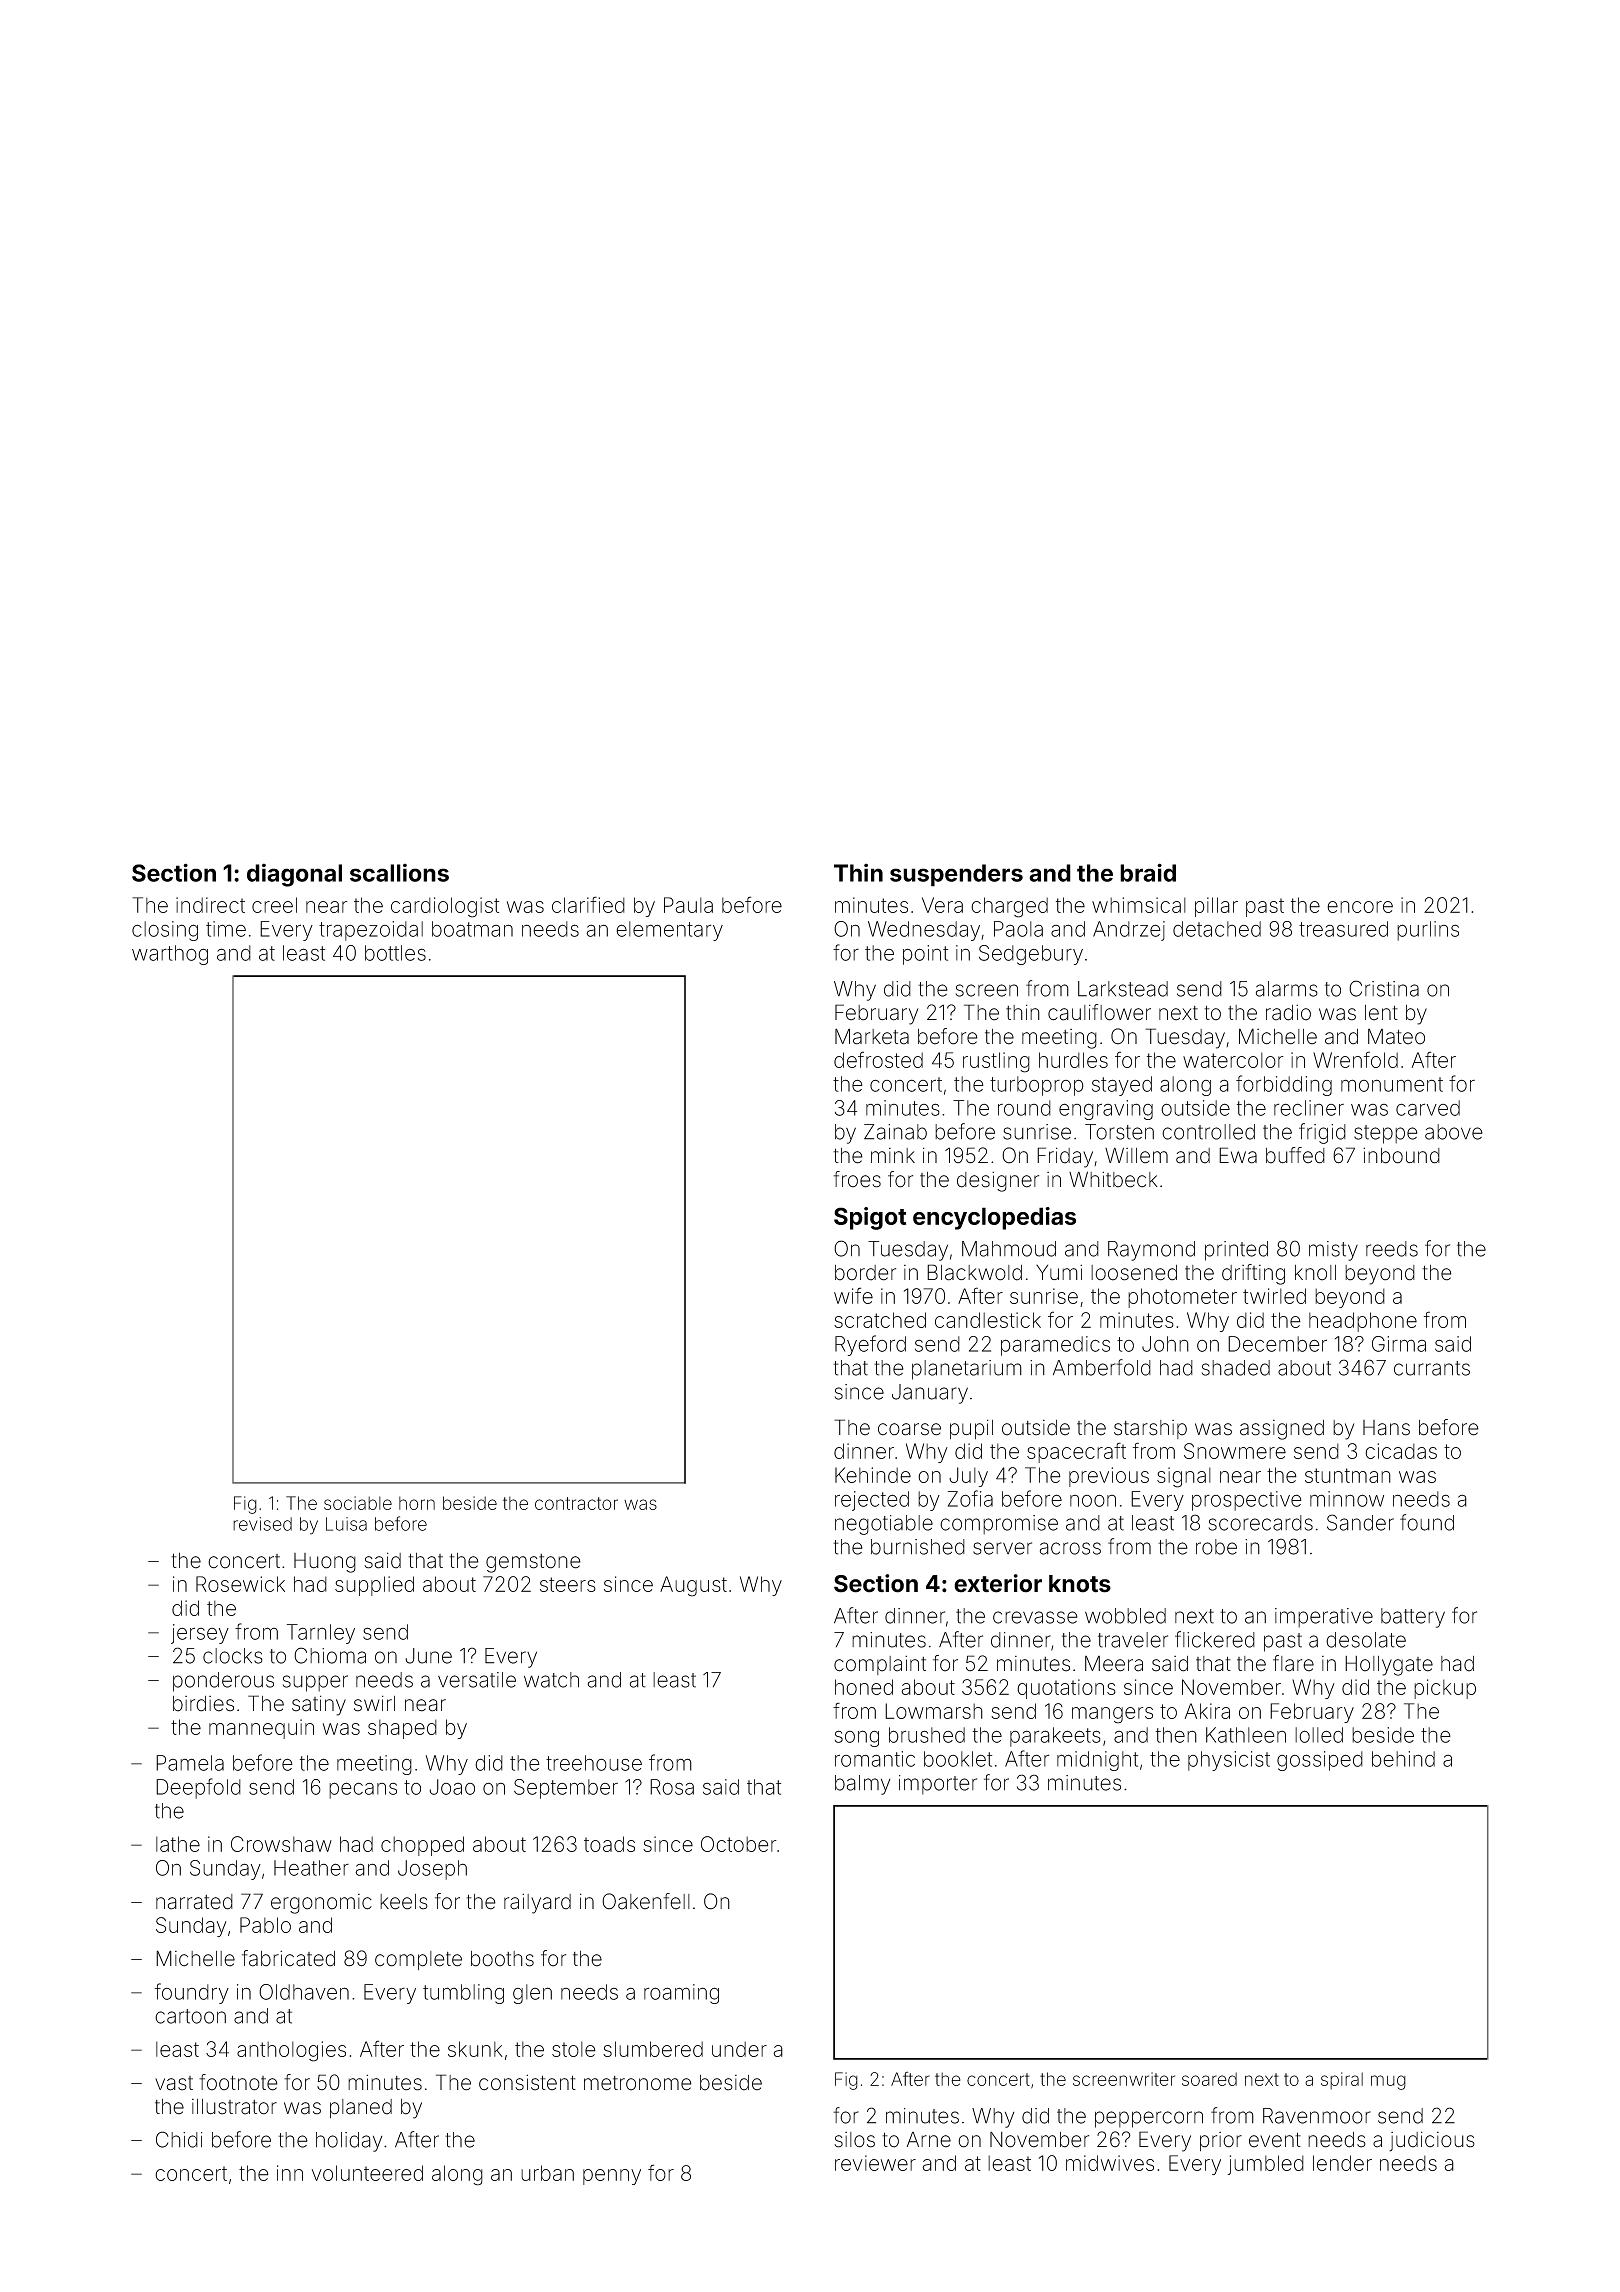 This screenshot has width=1620, height=2292. I want to click on bottles, so click(395, 953).
